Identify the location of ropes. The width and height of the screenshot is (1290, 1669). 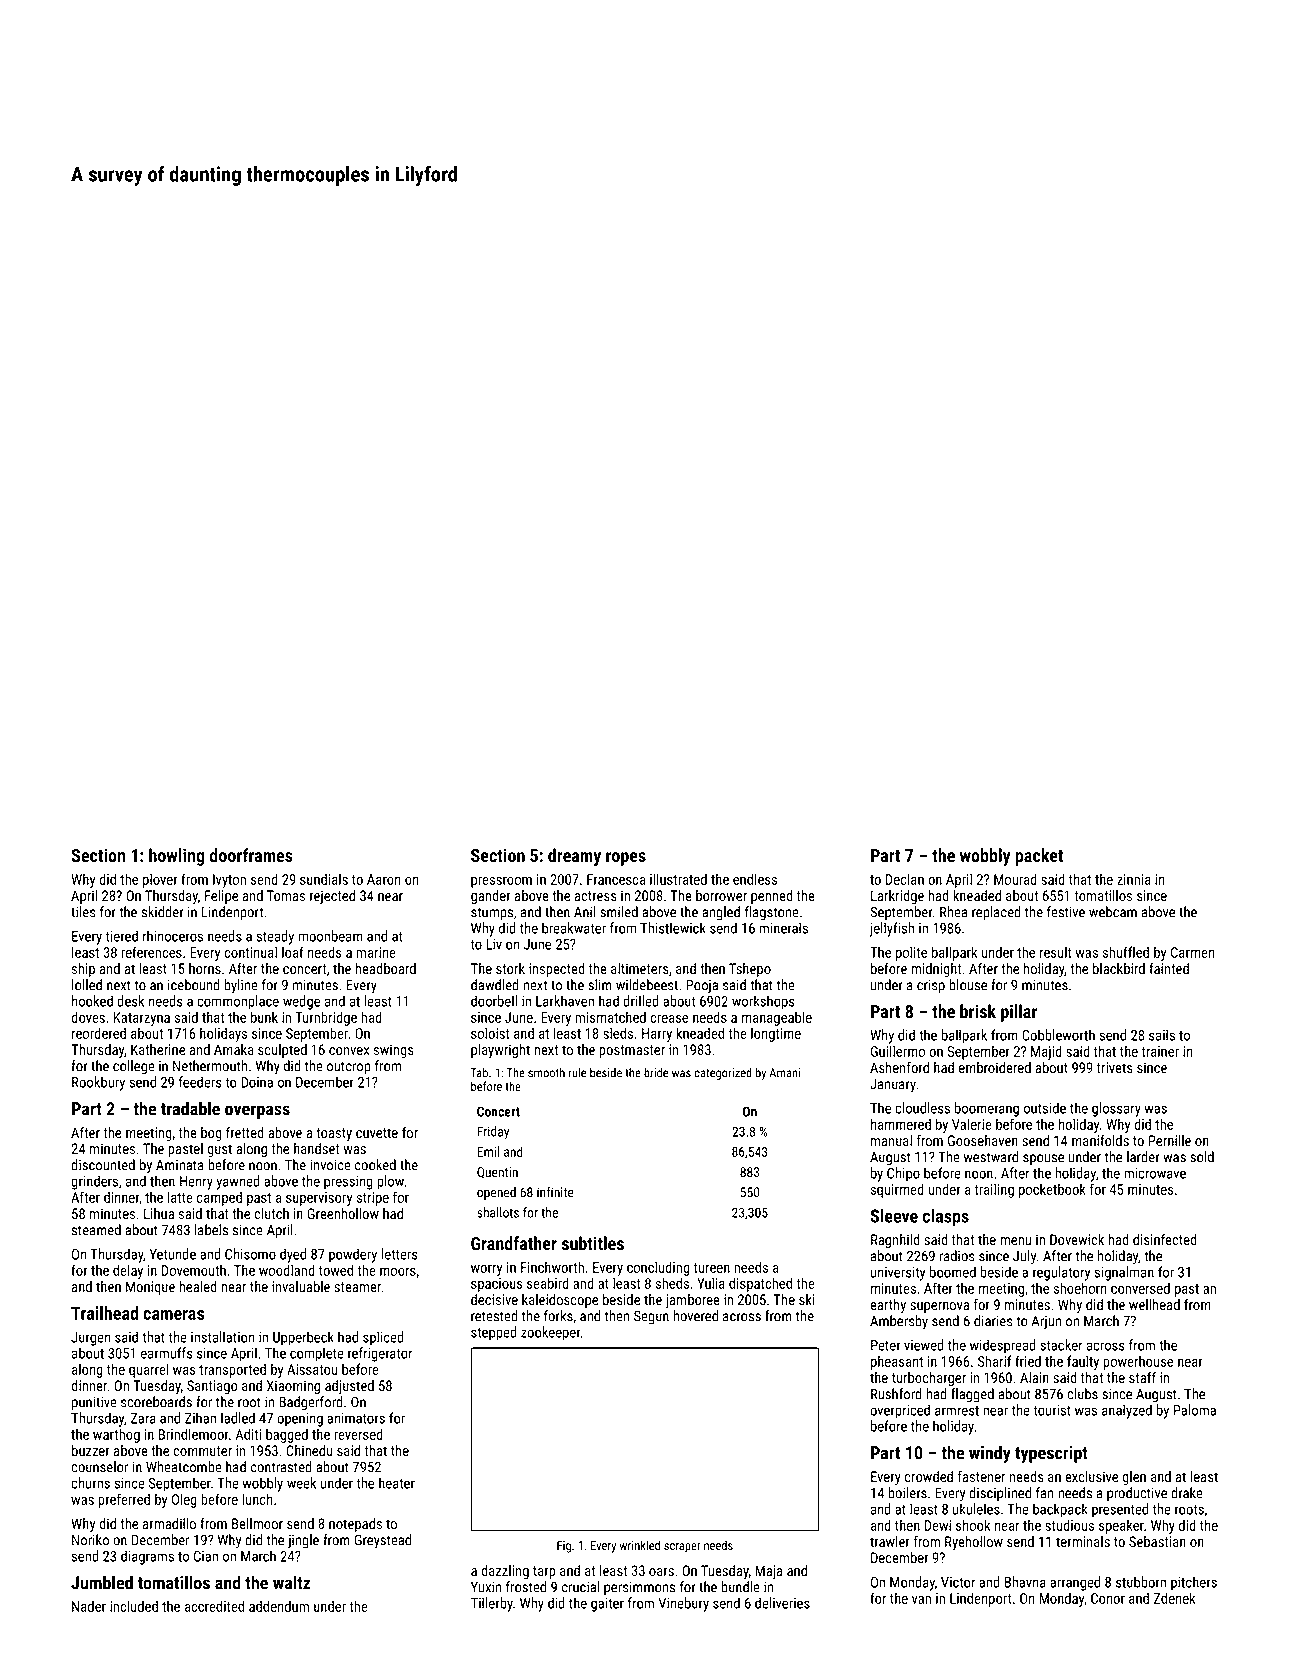
(626, 859).
